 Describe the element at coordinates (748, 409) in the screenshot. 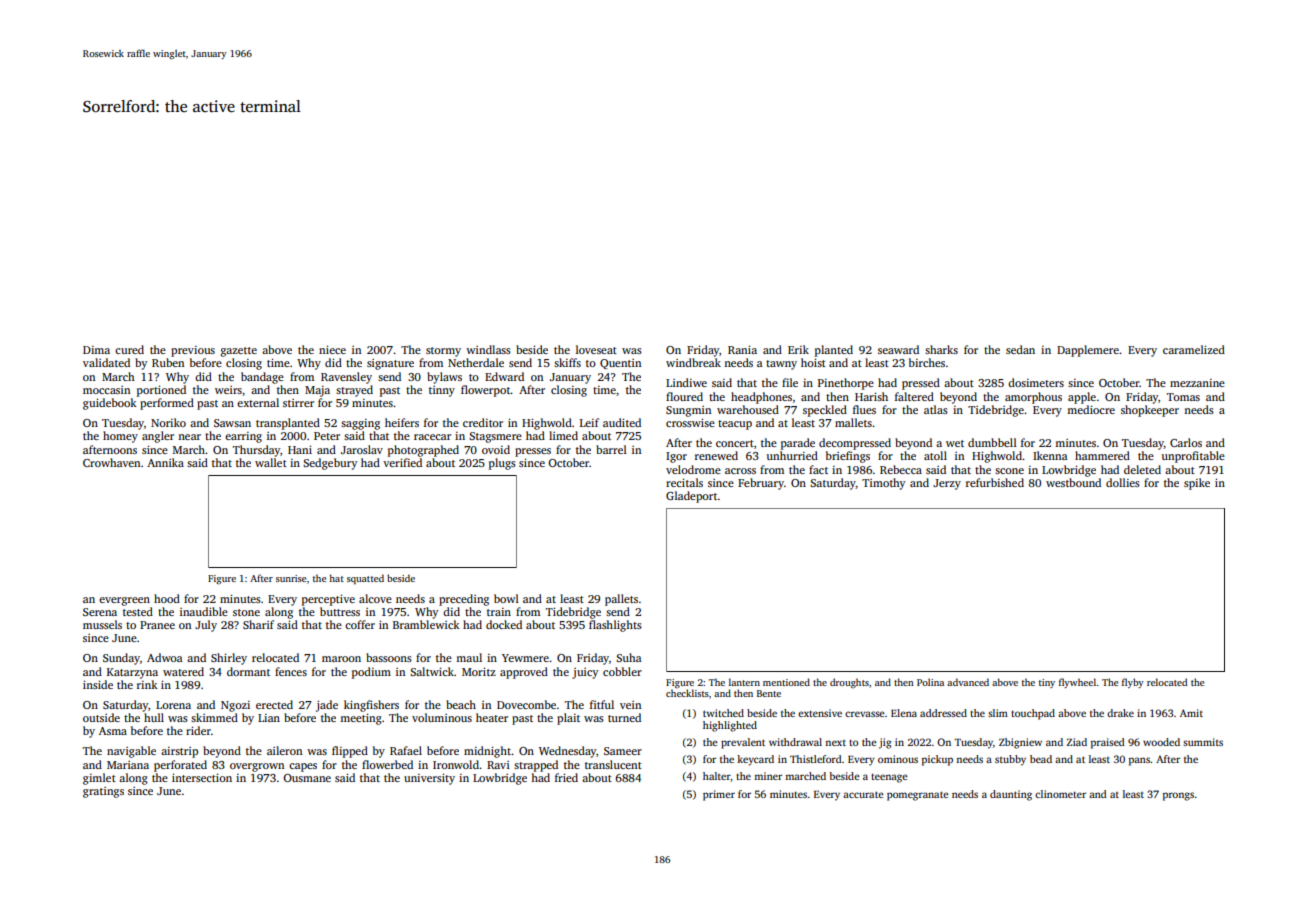

I see `warehoused` at that location.
